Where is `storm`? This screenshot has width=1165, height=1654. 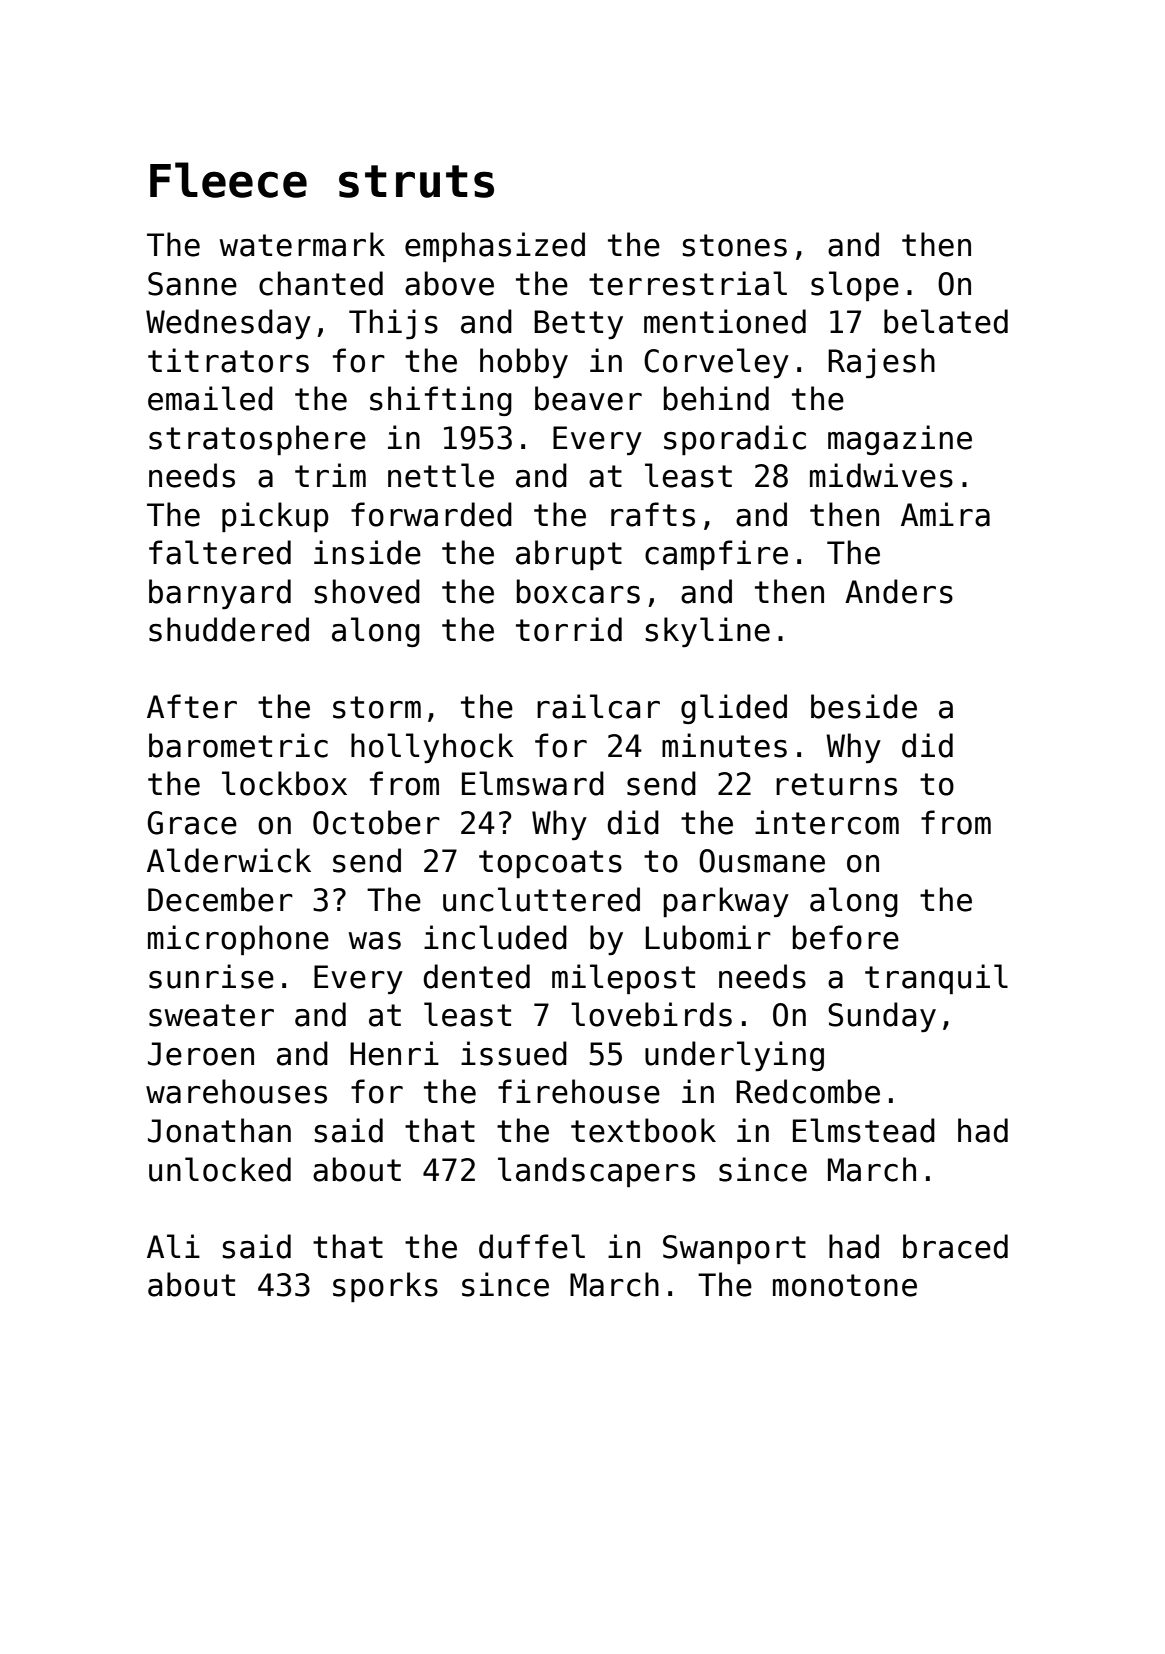 storm is located at coordinates (377, 707).
